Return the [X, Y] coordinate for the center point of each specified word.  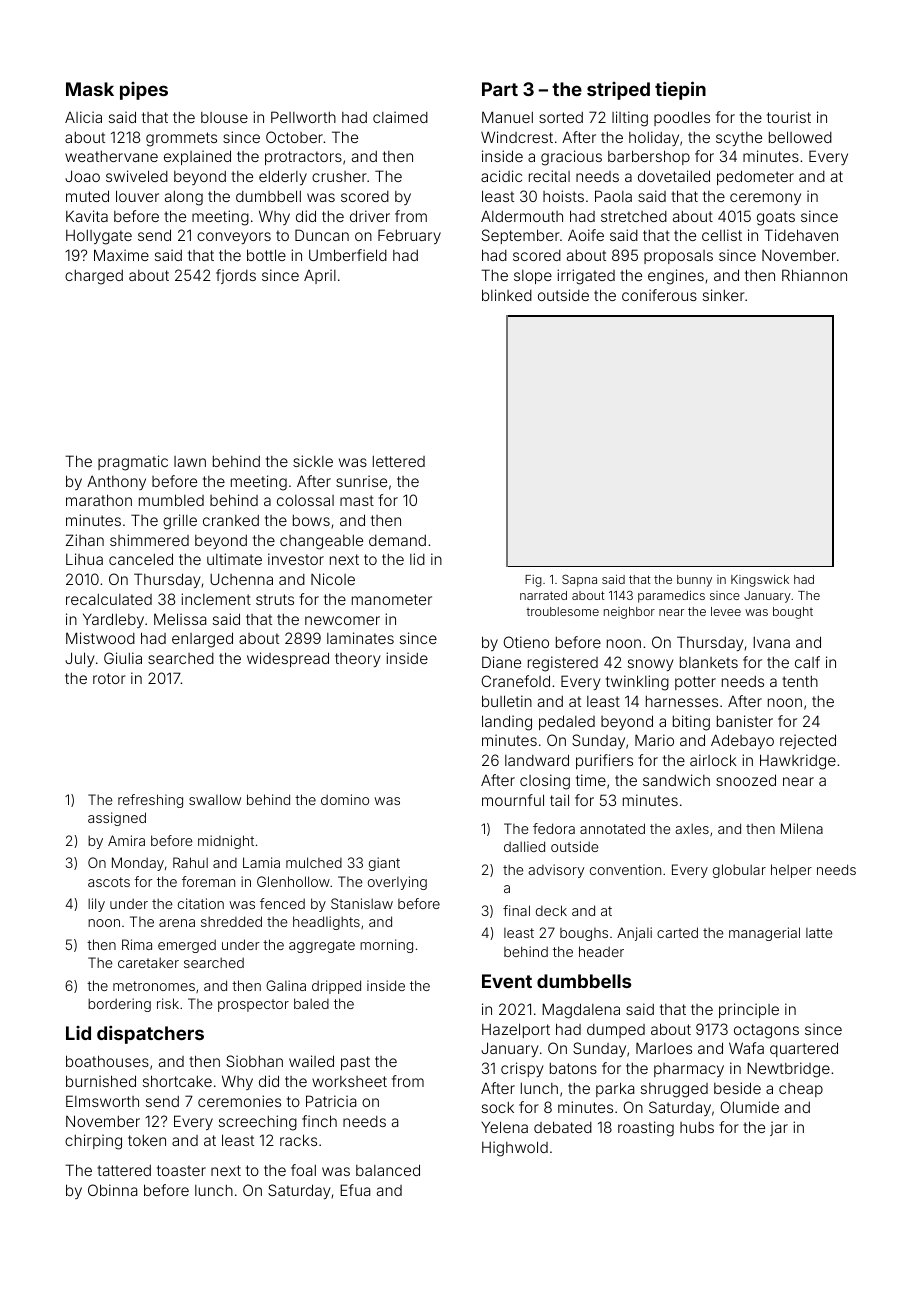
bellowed [800, 137]
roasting [646, 1129]
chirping [93, 1142]
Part [500, 89]
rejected [808, 741]
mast [357, 500]
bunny [694, 581]
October [294, 137]
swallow [215, 799]
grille [180, 522]
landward [537, 760]
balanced [388, 1170]
